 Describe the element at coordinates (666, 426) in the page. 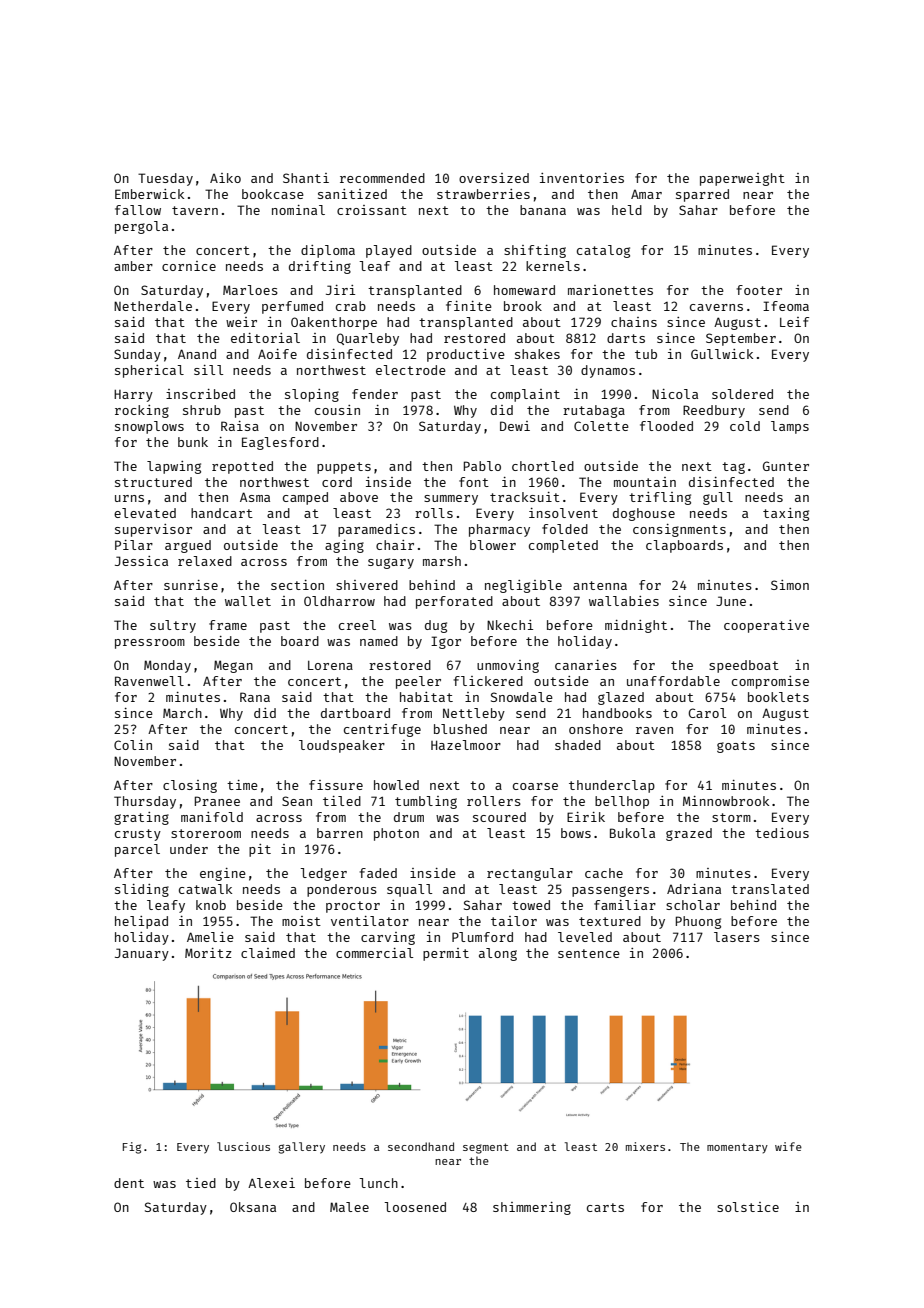

I see `flooded` at that location.
